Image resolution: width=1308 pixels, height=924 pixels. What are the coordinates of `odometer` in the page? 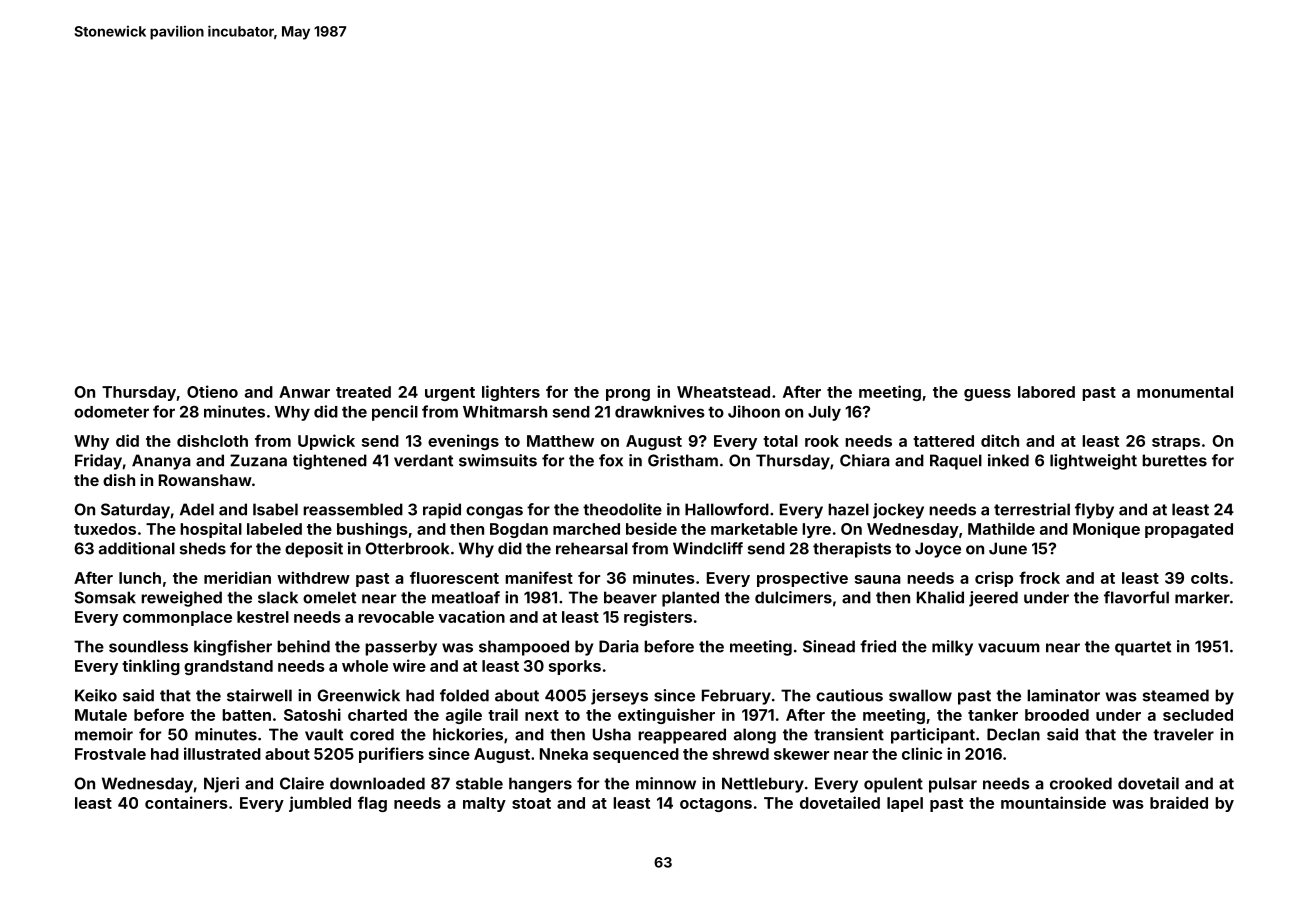 It's located at (111, 412).
